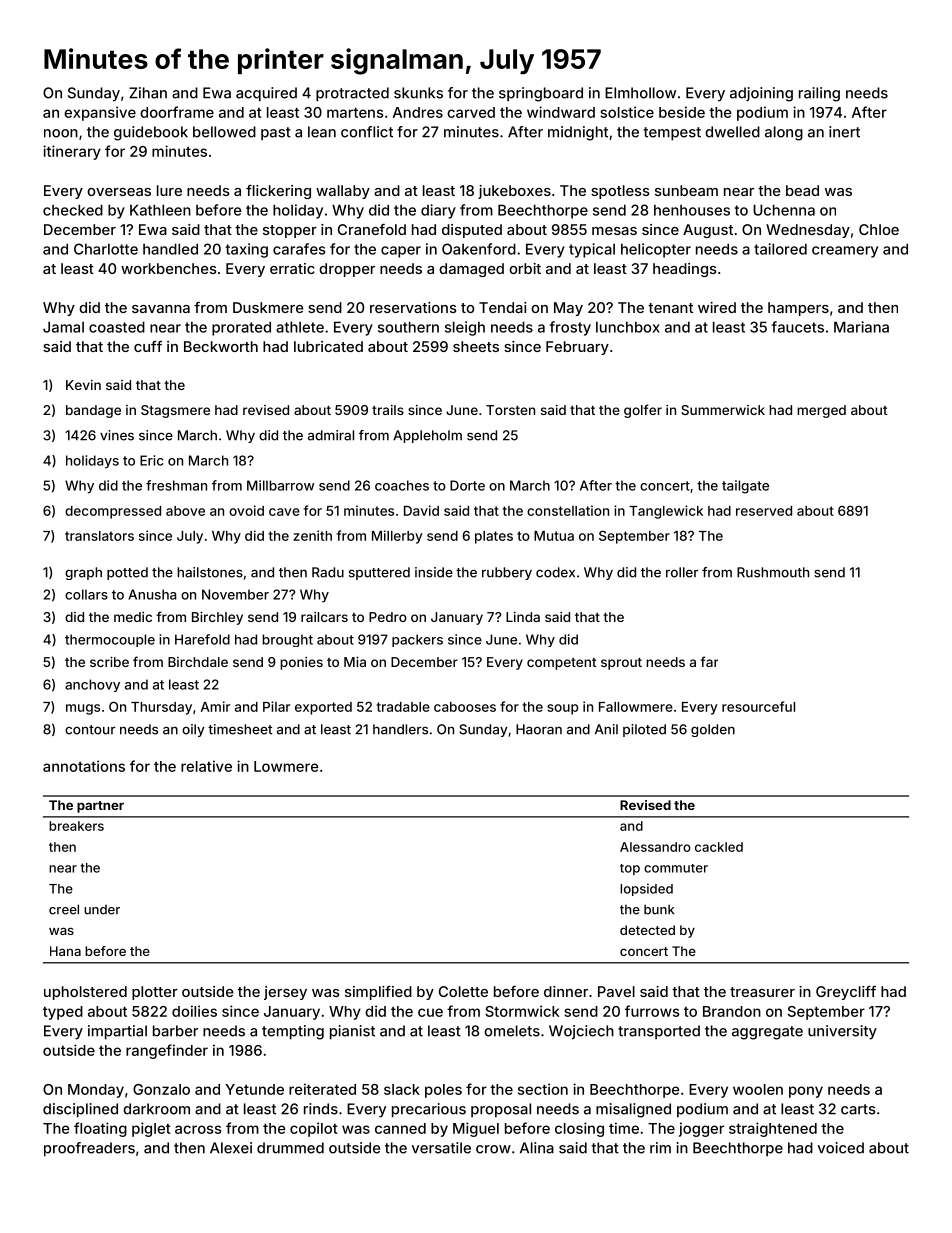 This page has height=1233, width=952. Describe the element at coordinates (541, 94) in the page. I see `springboard` at that location.
